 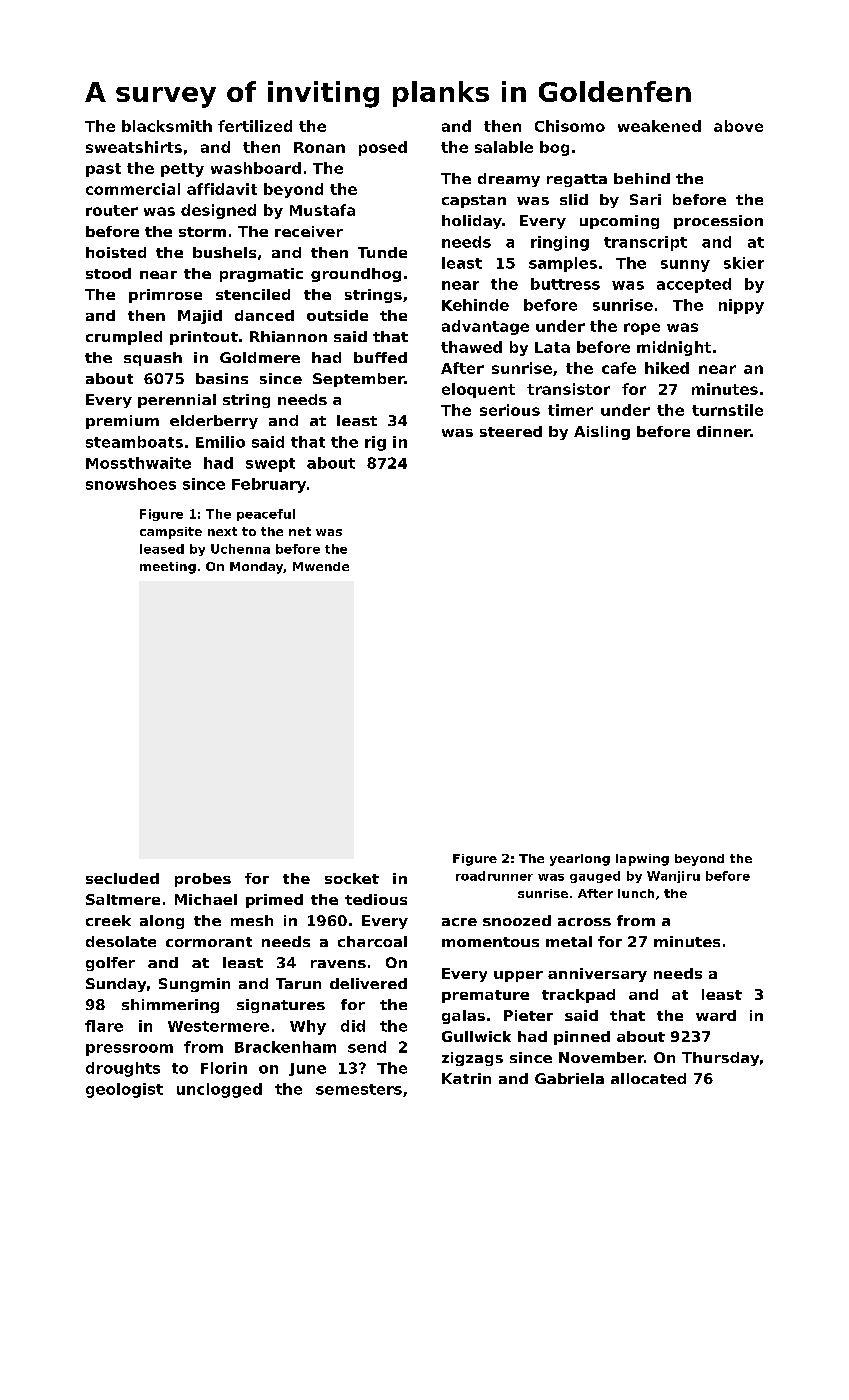 I want to click on above, so click(x=738, y=126).
